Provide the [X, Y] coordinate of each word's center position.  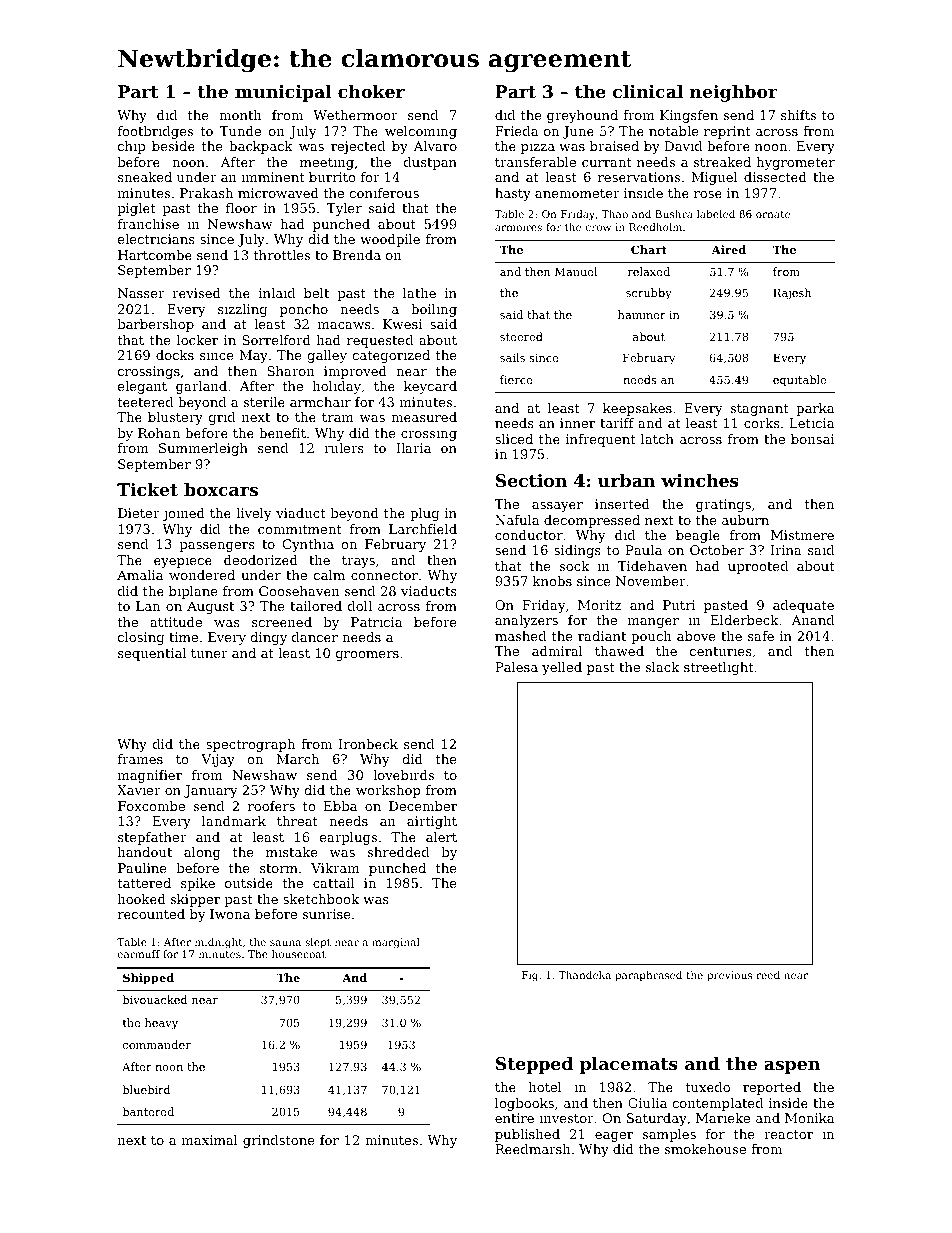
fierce [516, 379]
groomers [367, 656]
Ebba [340, 806]
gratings [723, 505]
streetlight [719, 668]
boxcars [221, 489]
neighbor [734, 93]
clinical [648, 91]
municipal [283, 93]
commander [157, 1044]
